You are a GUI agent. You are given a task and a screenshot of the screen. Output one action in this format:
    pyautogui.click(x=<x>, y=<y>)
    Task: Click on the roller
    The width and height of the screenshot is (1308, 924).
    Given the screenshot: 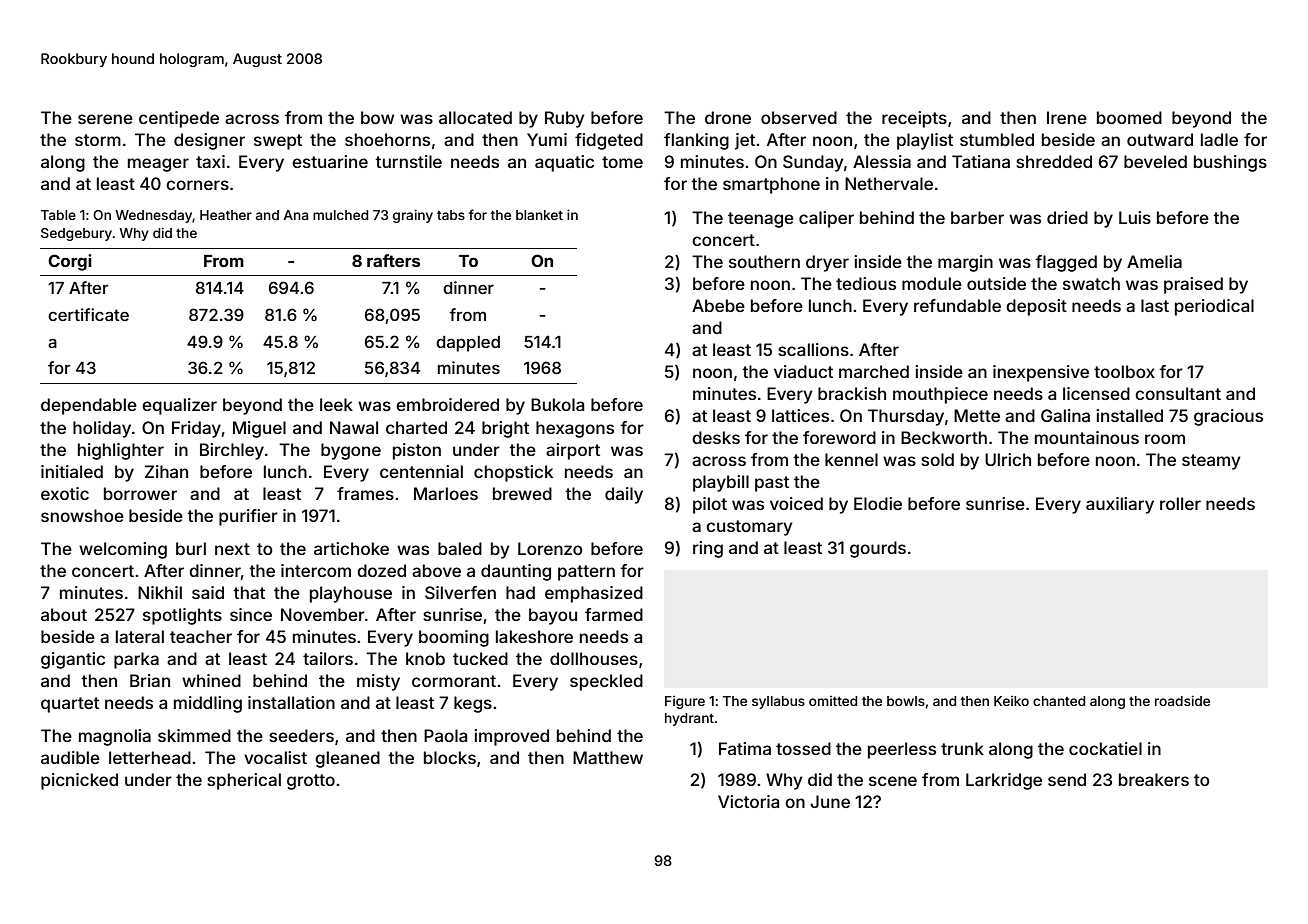 What is the action you would take?
    pyautogui.click(x=1180, y=503)
